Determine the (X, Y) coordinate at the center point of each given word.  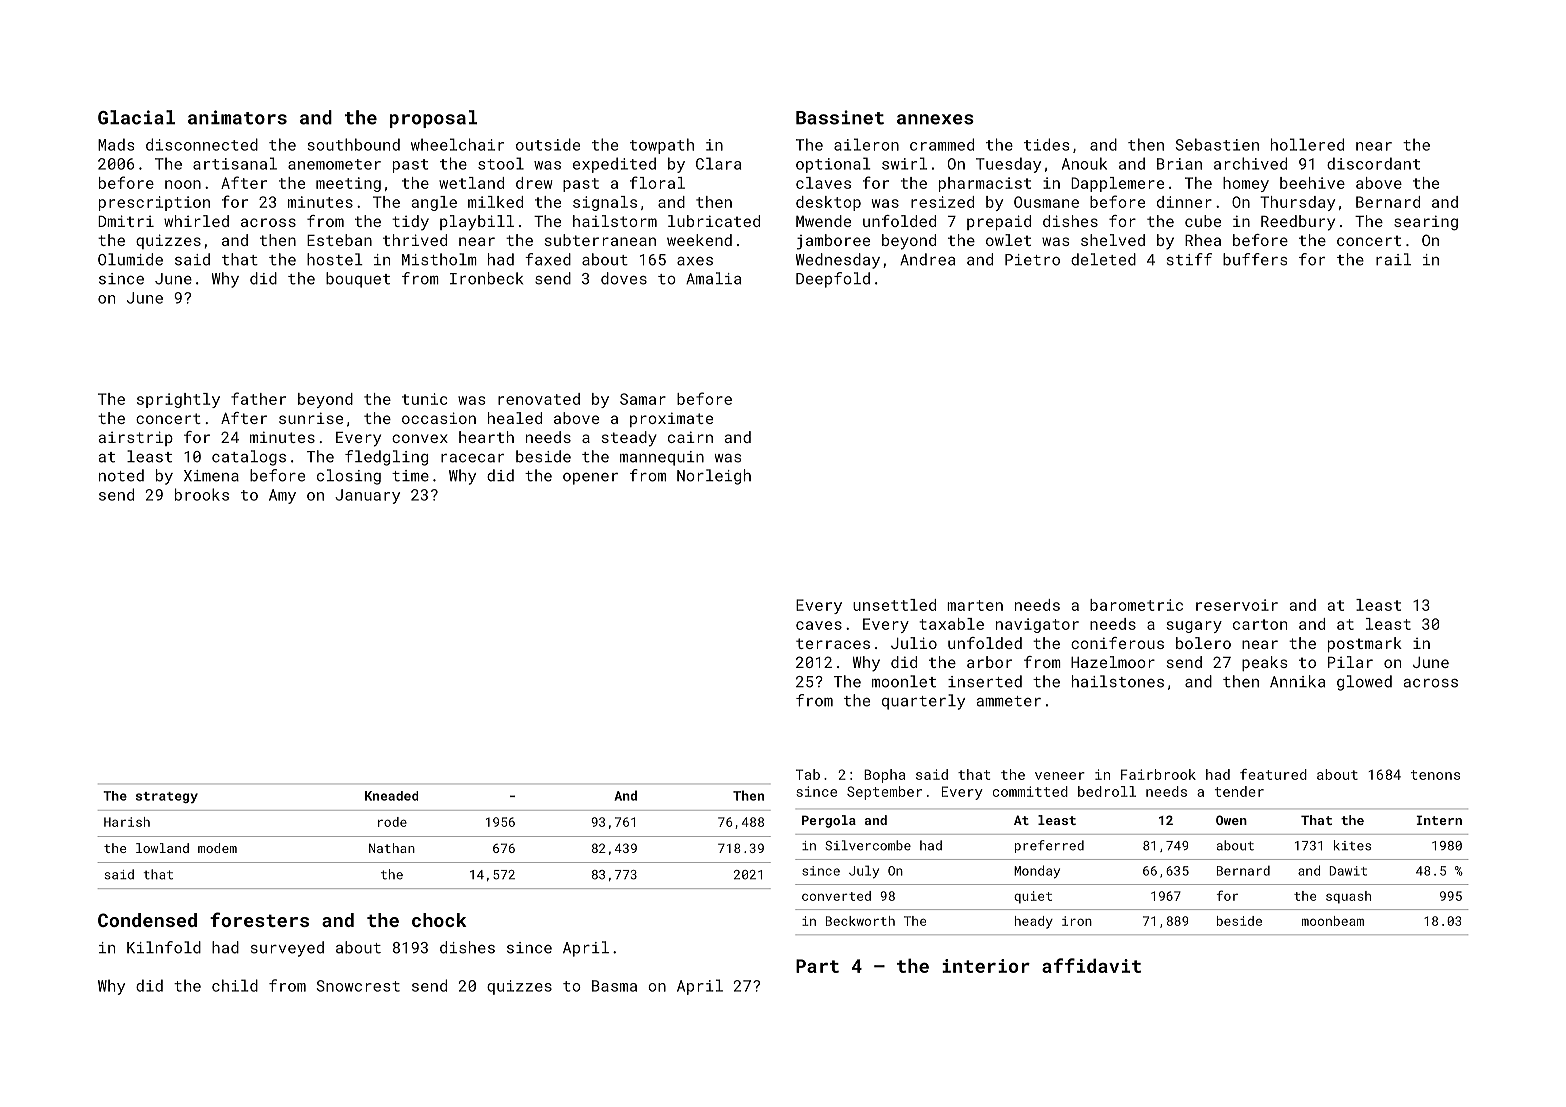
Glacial (136, 117)
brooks (202, 494)
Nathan (392, 848)
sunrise (311, 418)
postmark (1365, 644)
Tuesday (1008, 165)
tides (1046, 144)
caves (819, 625)
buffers (1255, 259)
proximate (671, 419)
